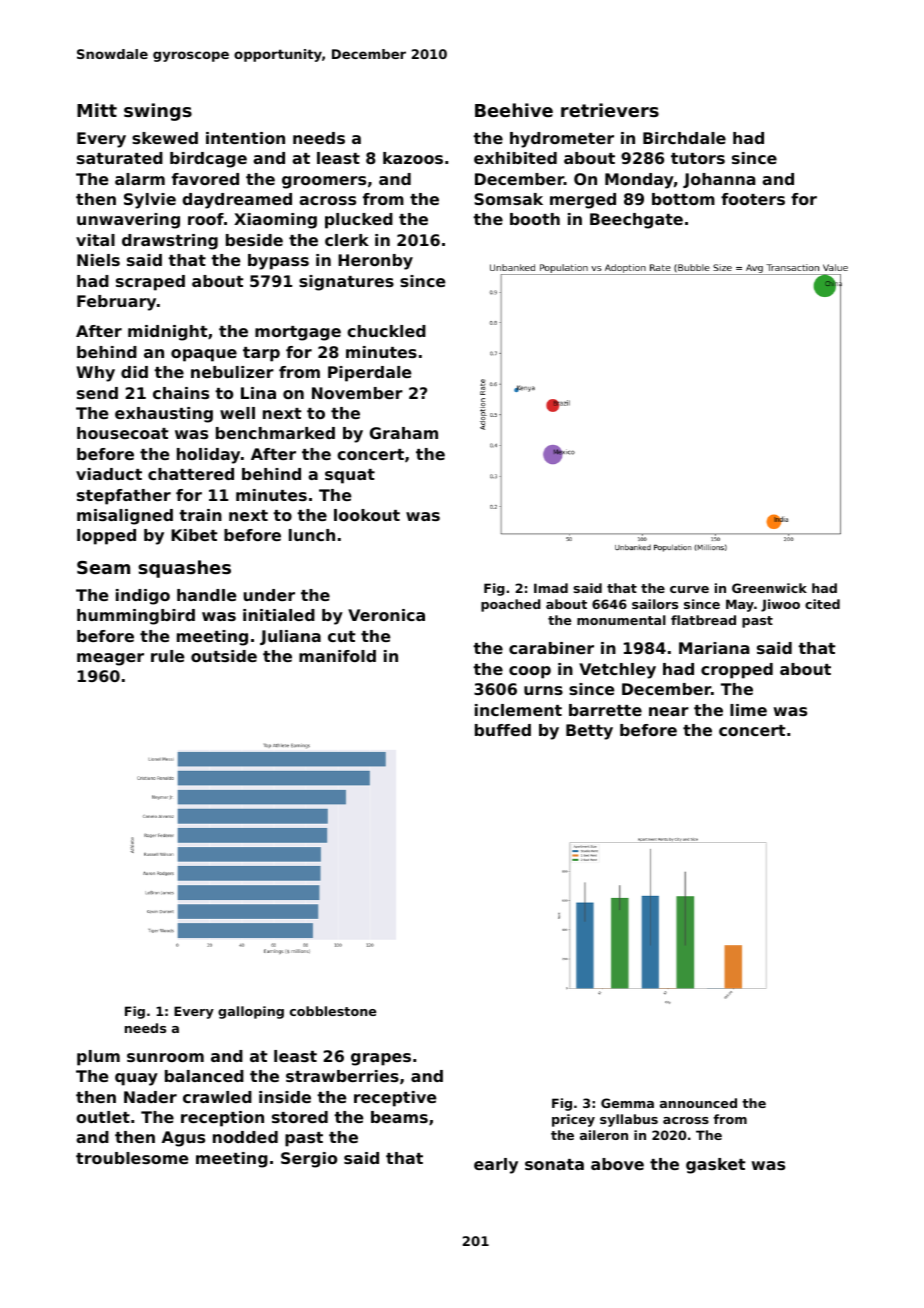 Image resolution: width=924 pixels, height=1308 pixels. What do you see at coordinates (715, 1166) in the screenshot?
I see `gasket` at bounding box center [715, 1166].
